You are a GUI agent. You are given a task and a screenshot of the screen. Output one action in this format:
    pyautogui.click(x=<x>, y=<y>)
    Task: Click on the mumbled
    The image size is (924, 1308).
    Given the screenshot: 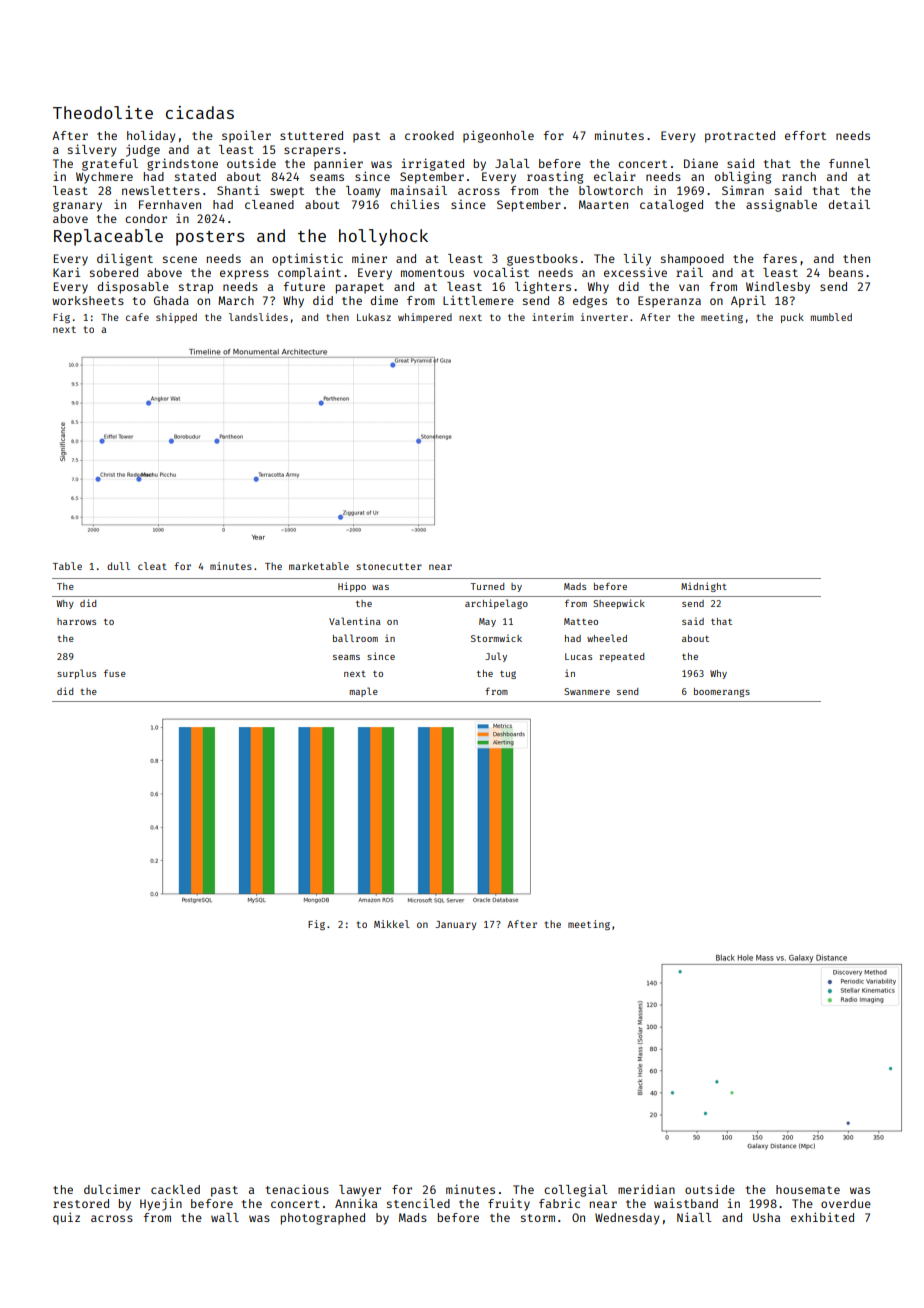 What is the action you would take?
    pyautogui.click(x=831, y=317)
